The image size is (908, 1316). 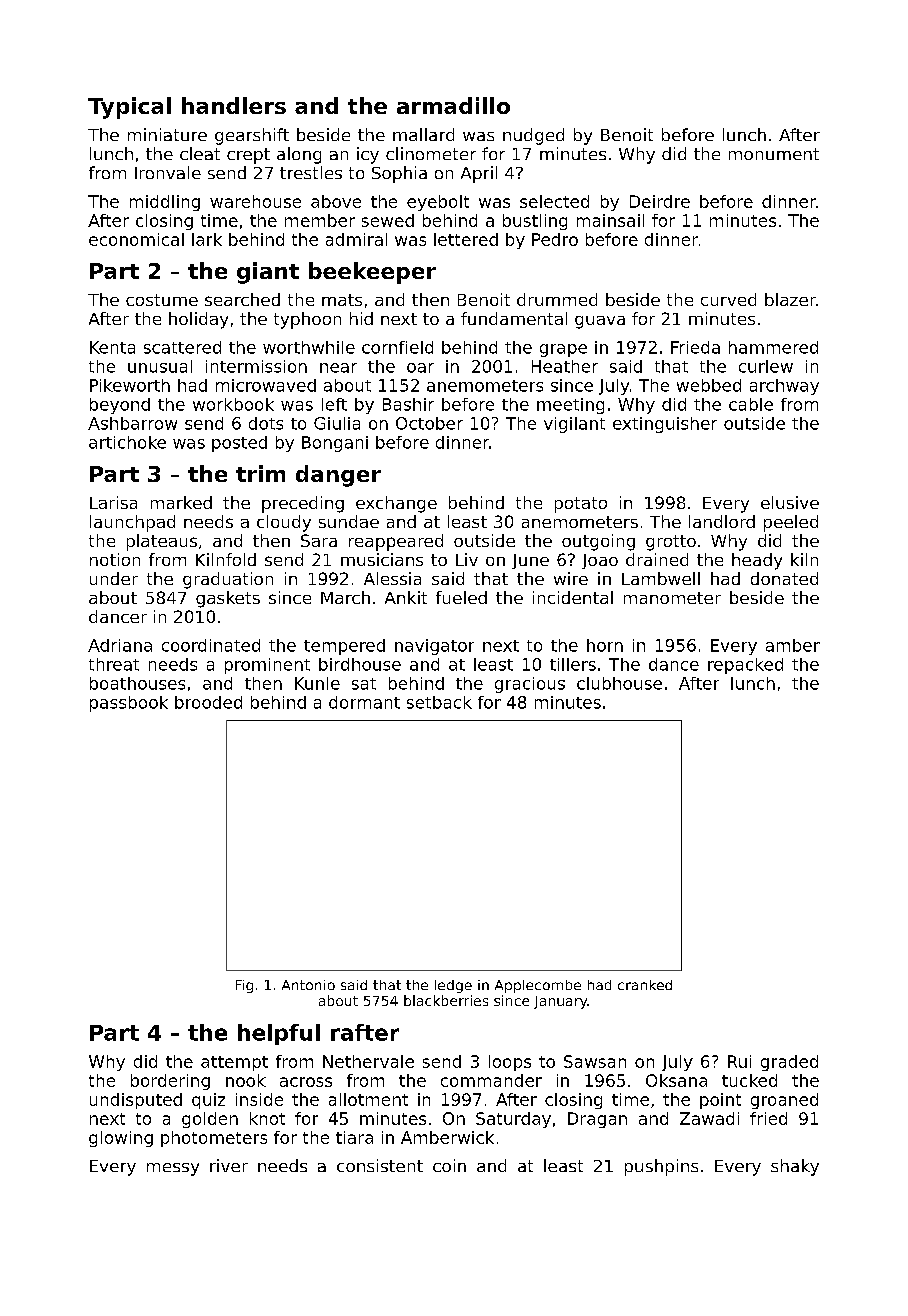 I want to click on trim, so click(x=260, y=473).
